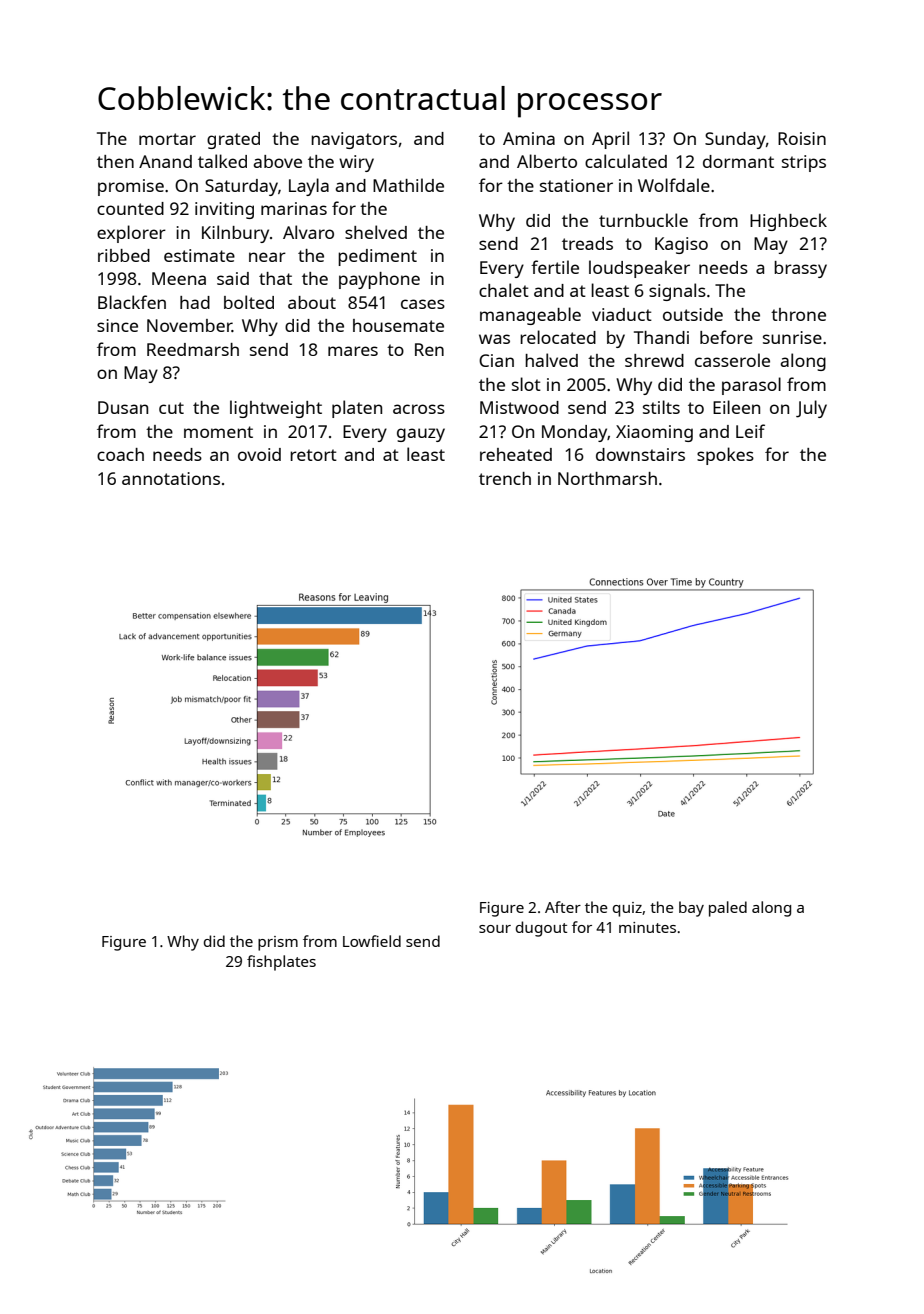  Describe the element at coordinates (313, 455) in the page. I see `retort` at that location.
